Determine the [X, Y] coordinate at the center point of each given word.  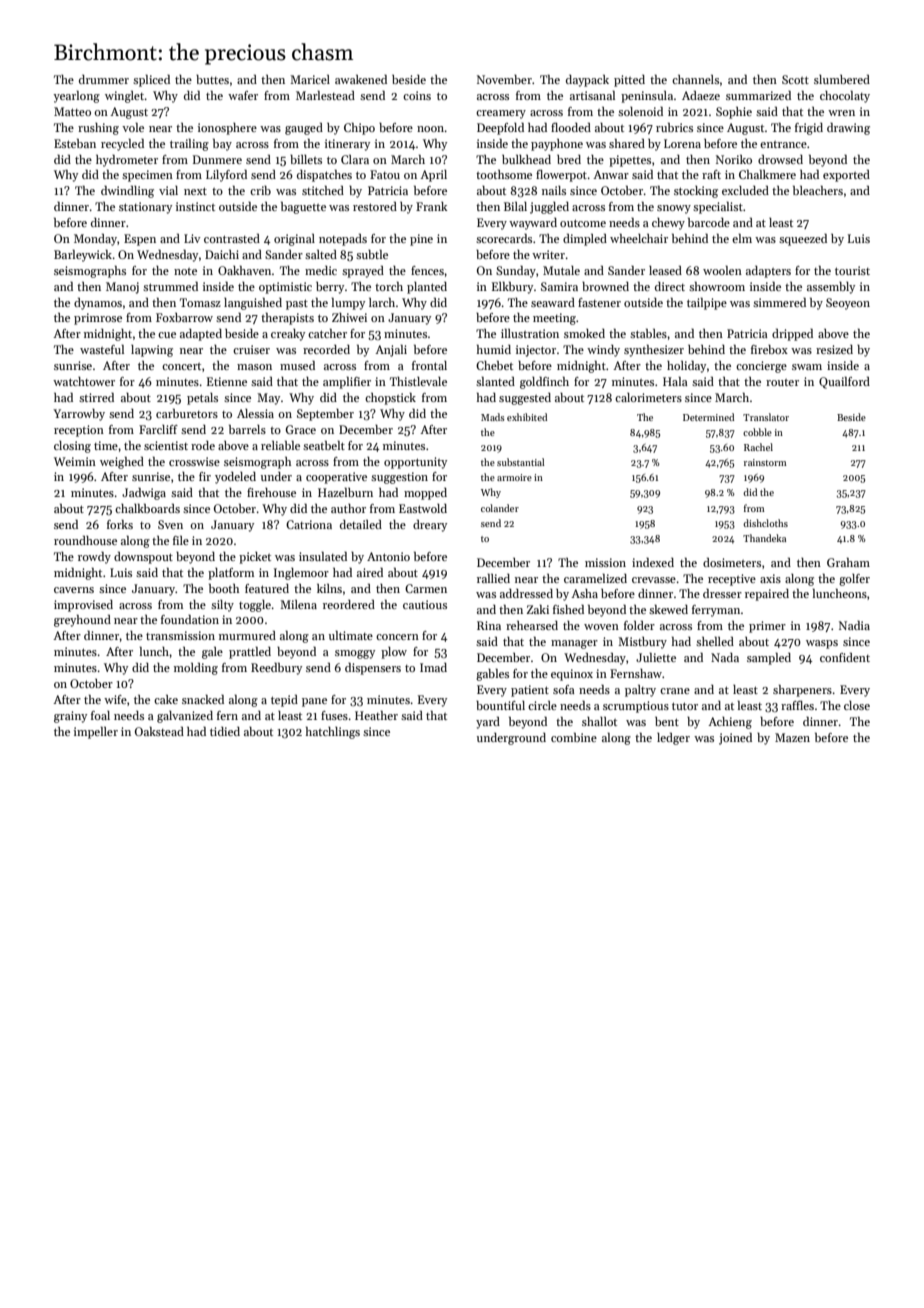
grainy [70, 717]
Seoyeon [848, 304]
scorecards [504, 238]
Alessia [255, 413]
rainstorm [765, 462]
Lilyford [226, 176]
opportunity [415, 463]
